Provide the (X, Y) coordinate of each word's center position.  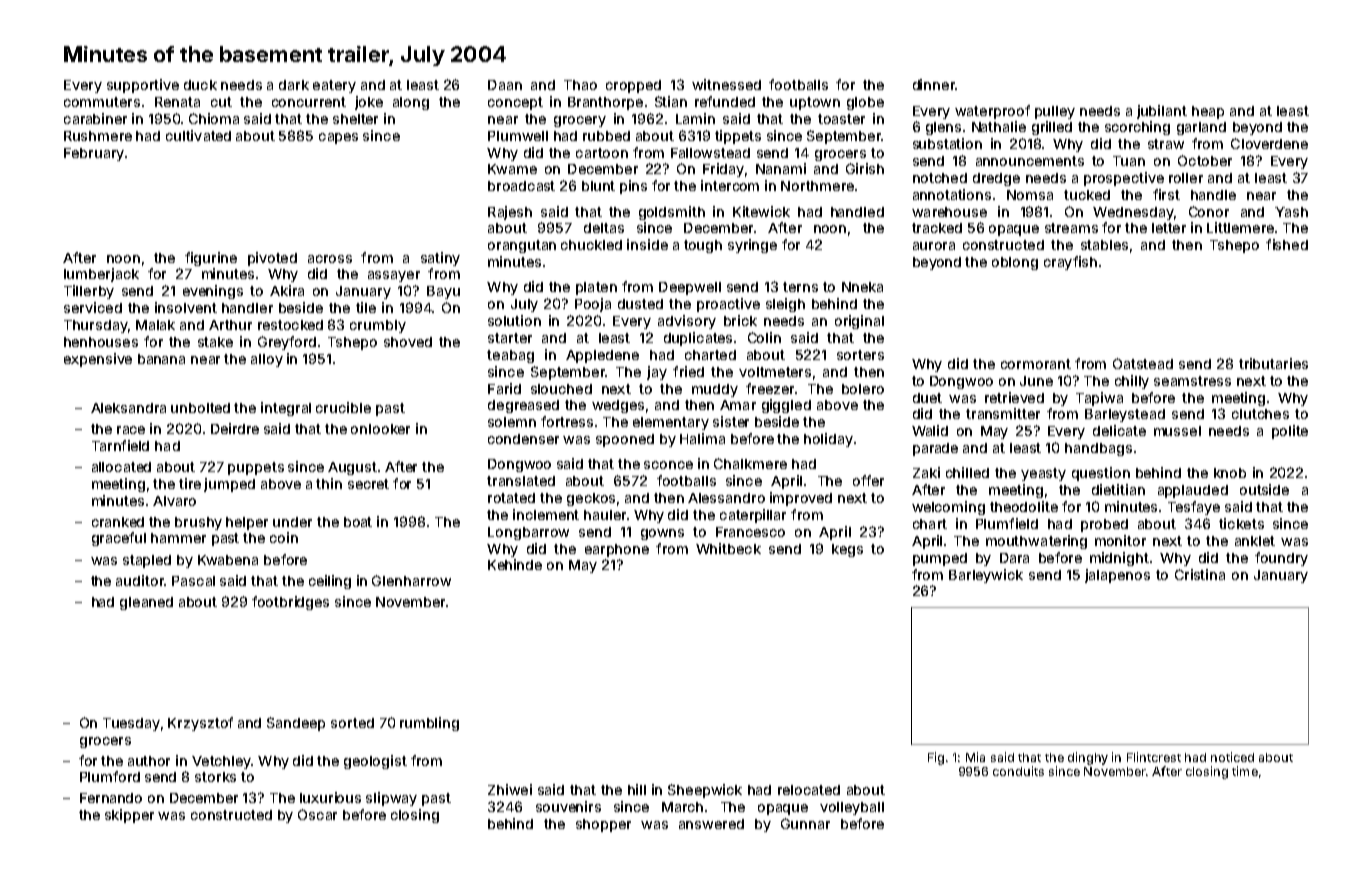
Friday (723, 170)
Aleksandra (128, 408)
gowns (662, 534)
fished (1287, 244)
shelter (355, 119)
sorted (352, 723)
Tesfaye (1194, 508)
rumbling (429, 724)
